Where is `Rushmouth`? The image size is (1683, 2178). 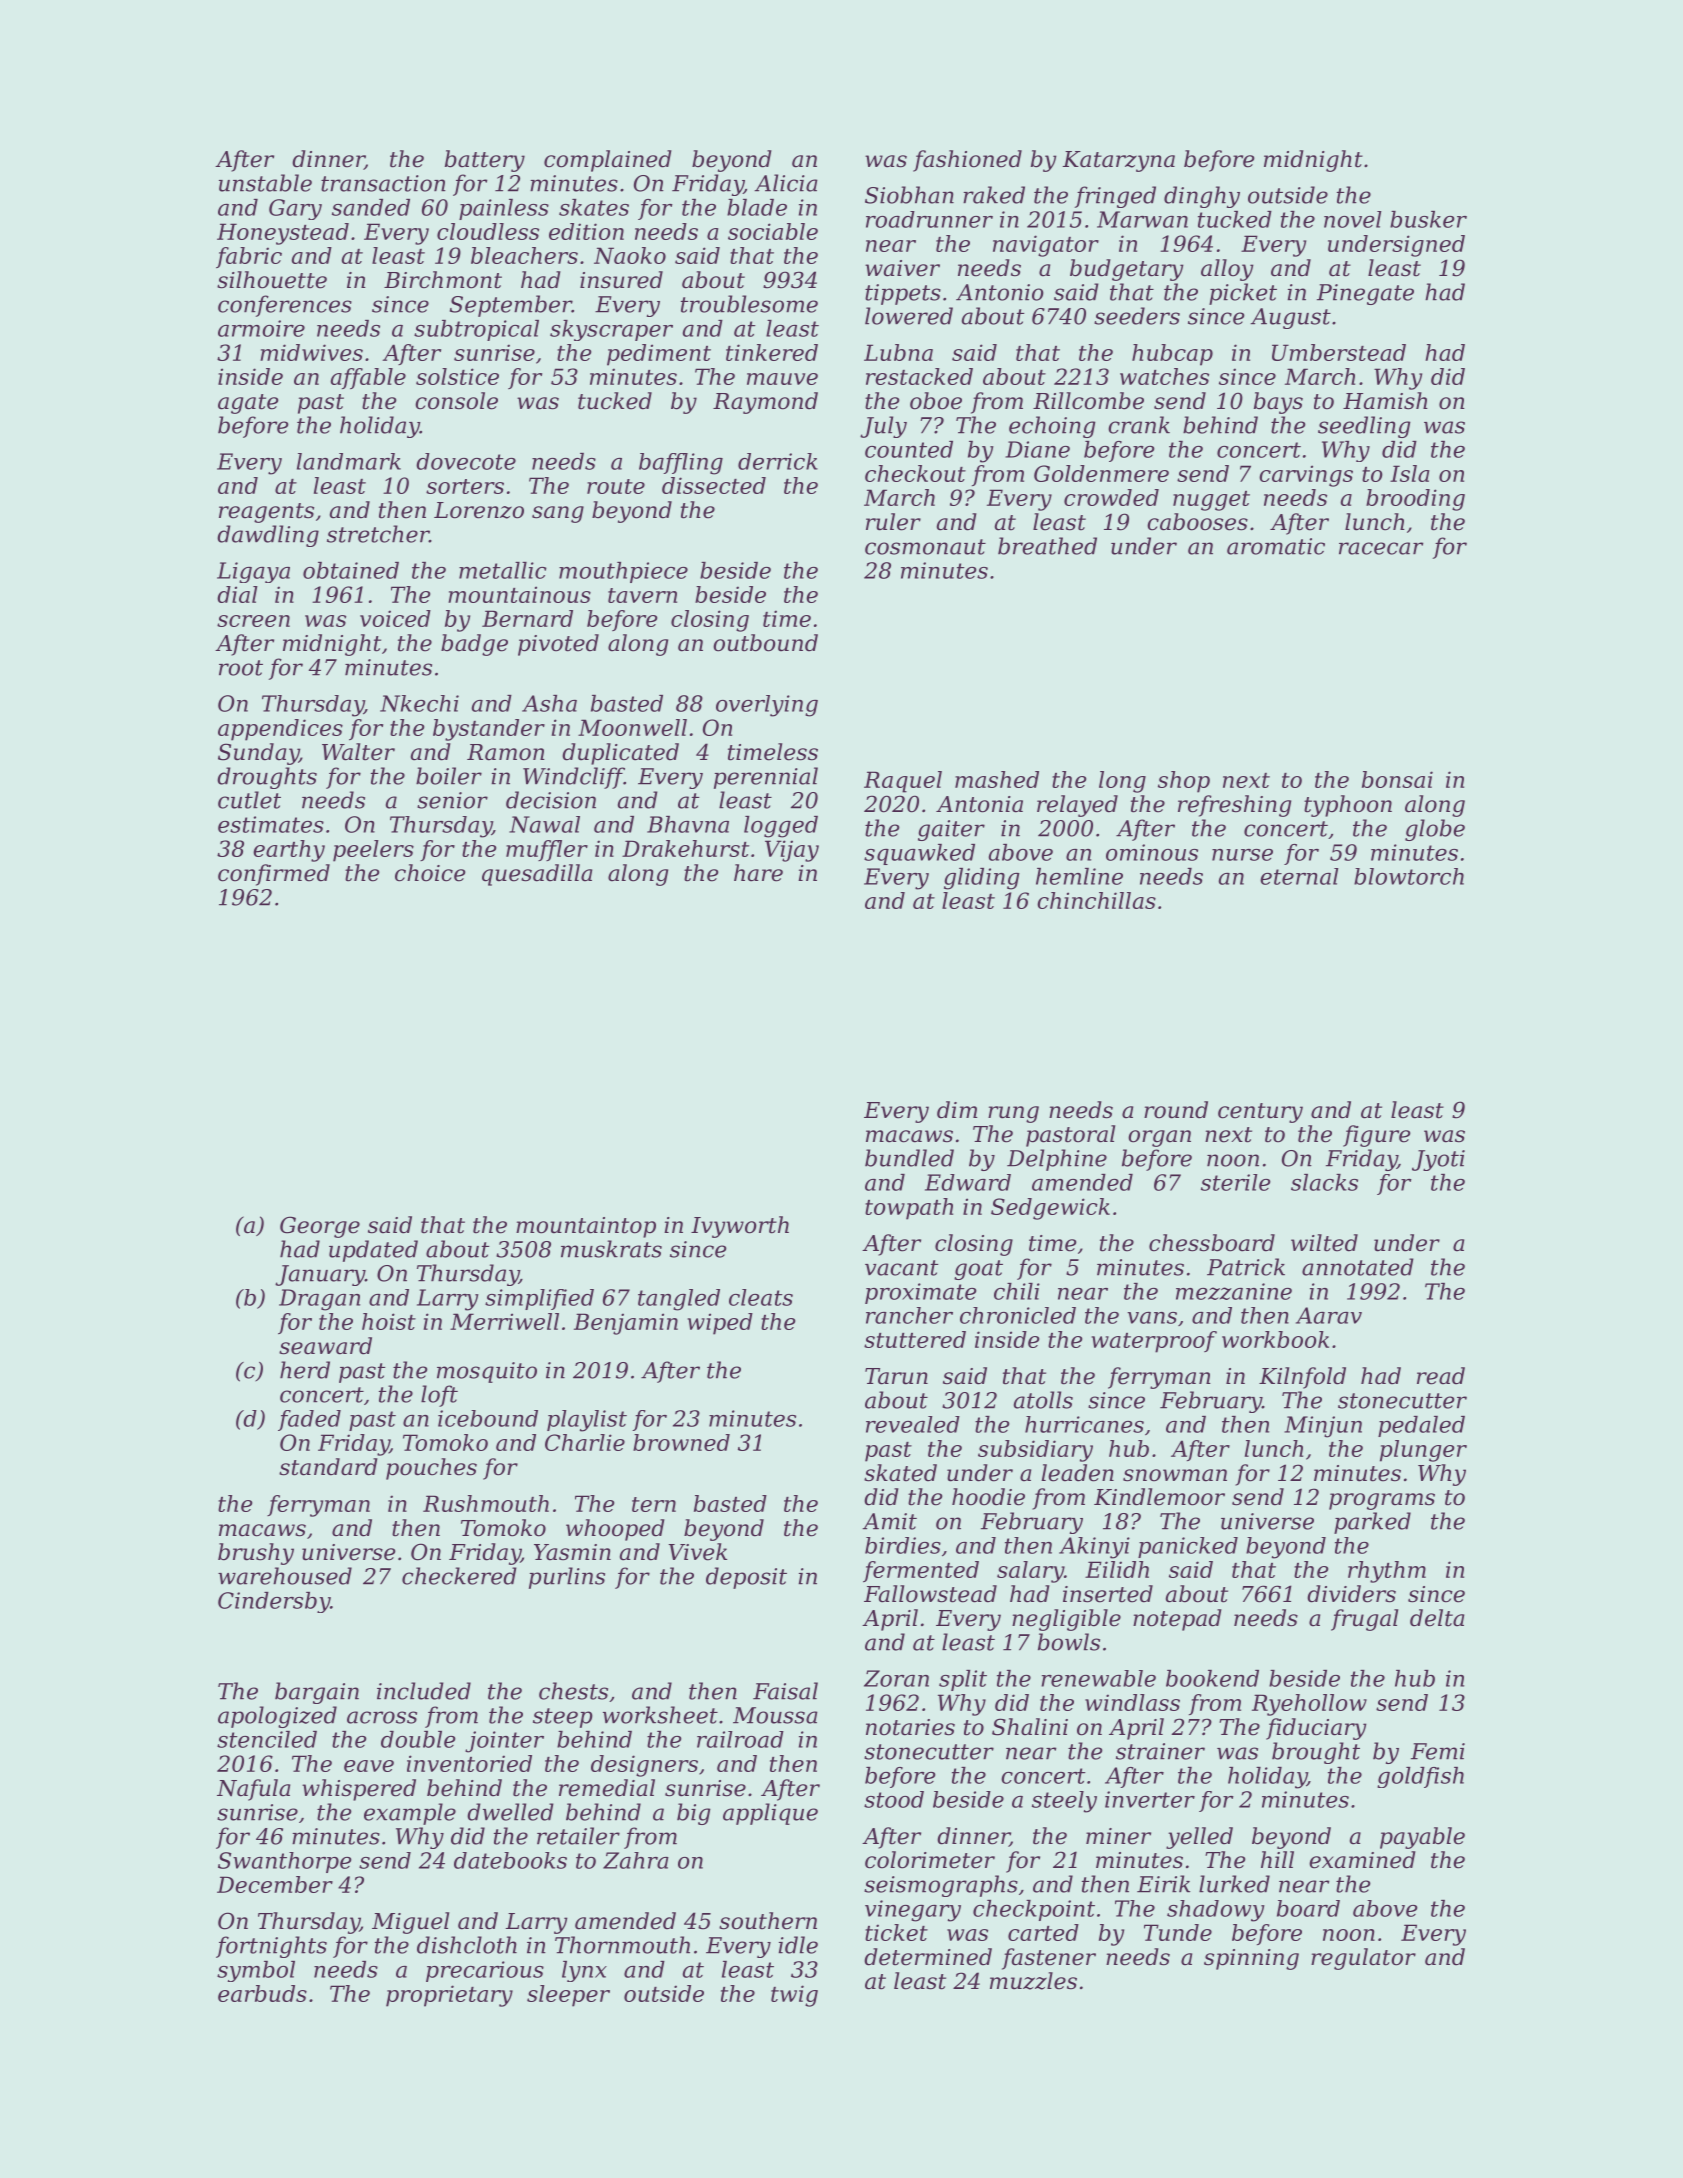 Rushmouth is located at coordinates (486, 1503).
